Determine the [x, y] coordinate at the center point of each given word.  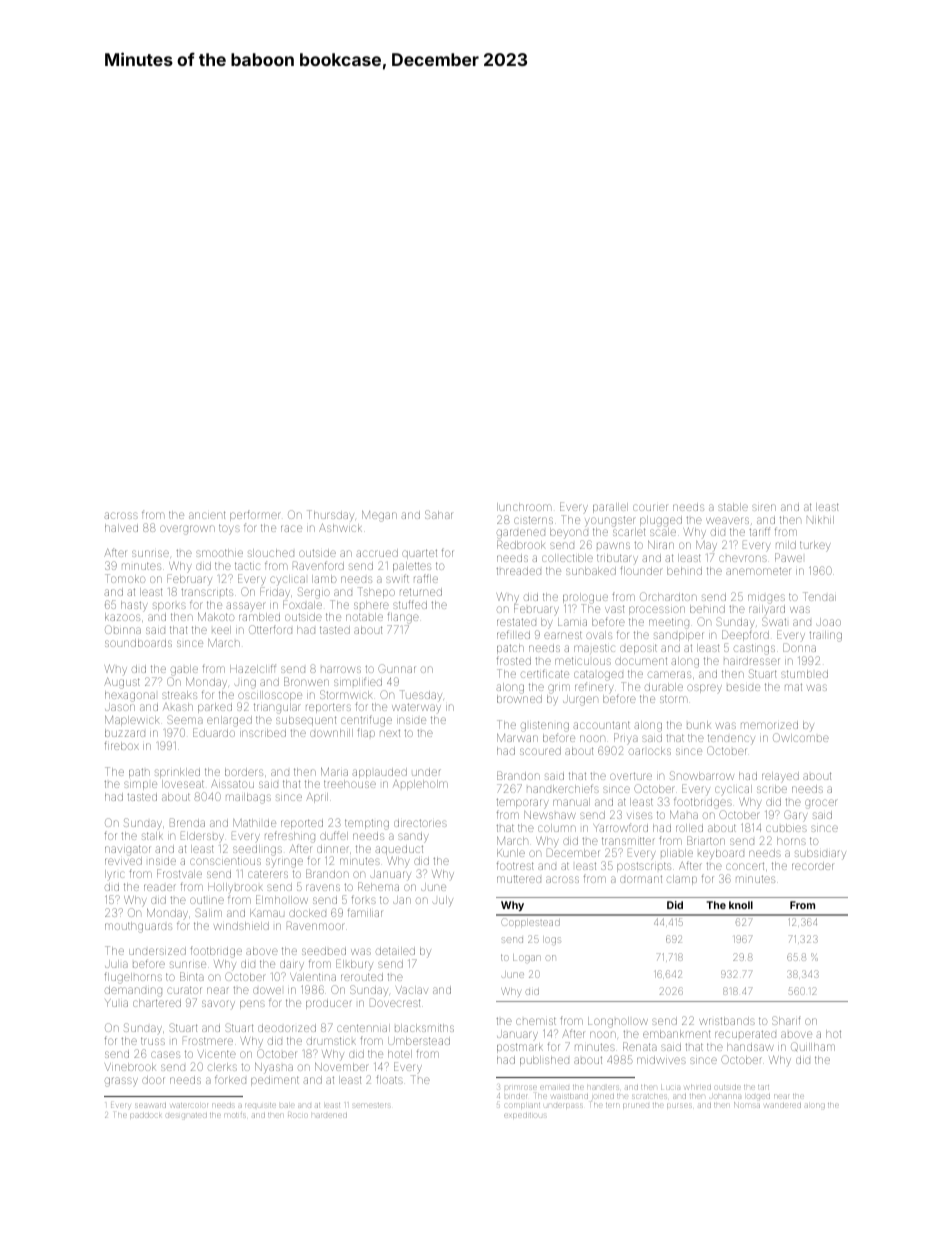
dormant [641, 879]
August [122, 683]
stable [733, 507]
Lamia [572, 622]
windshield [241, 926]
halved [121, 528]
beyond [569, 533]
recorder [812, 866]
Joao [828, 622]
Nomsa [747, 1105]
